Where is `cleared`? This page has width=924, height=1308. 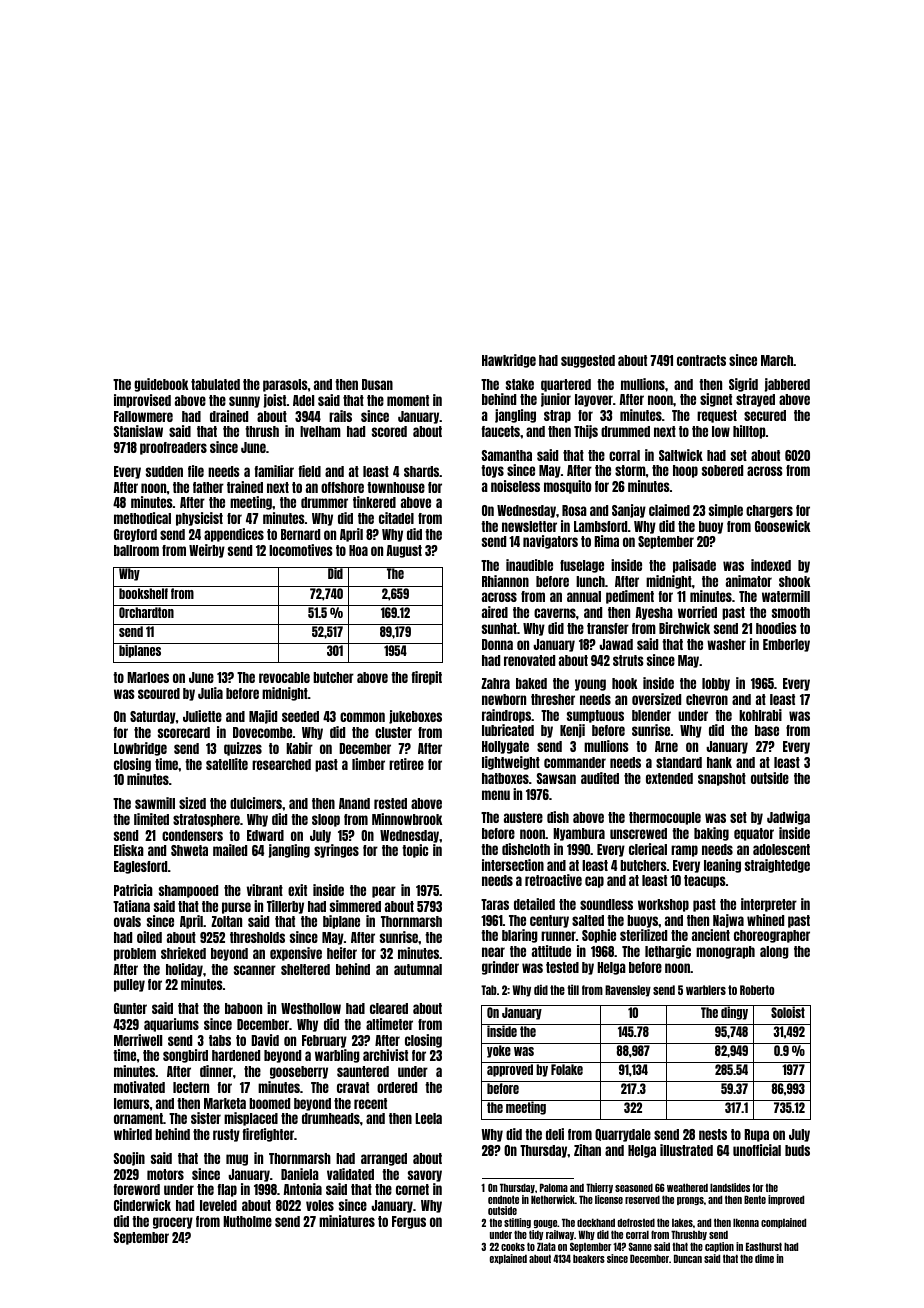 cleared is located at coordinates (389, 1008).
